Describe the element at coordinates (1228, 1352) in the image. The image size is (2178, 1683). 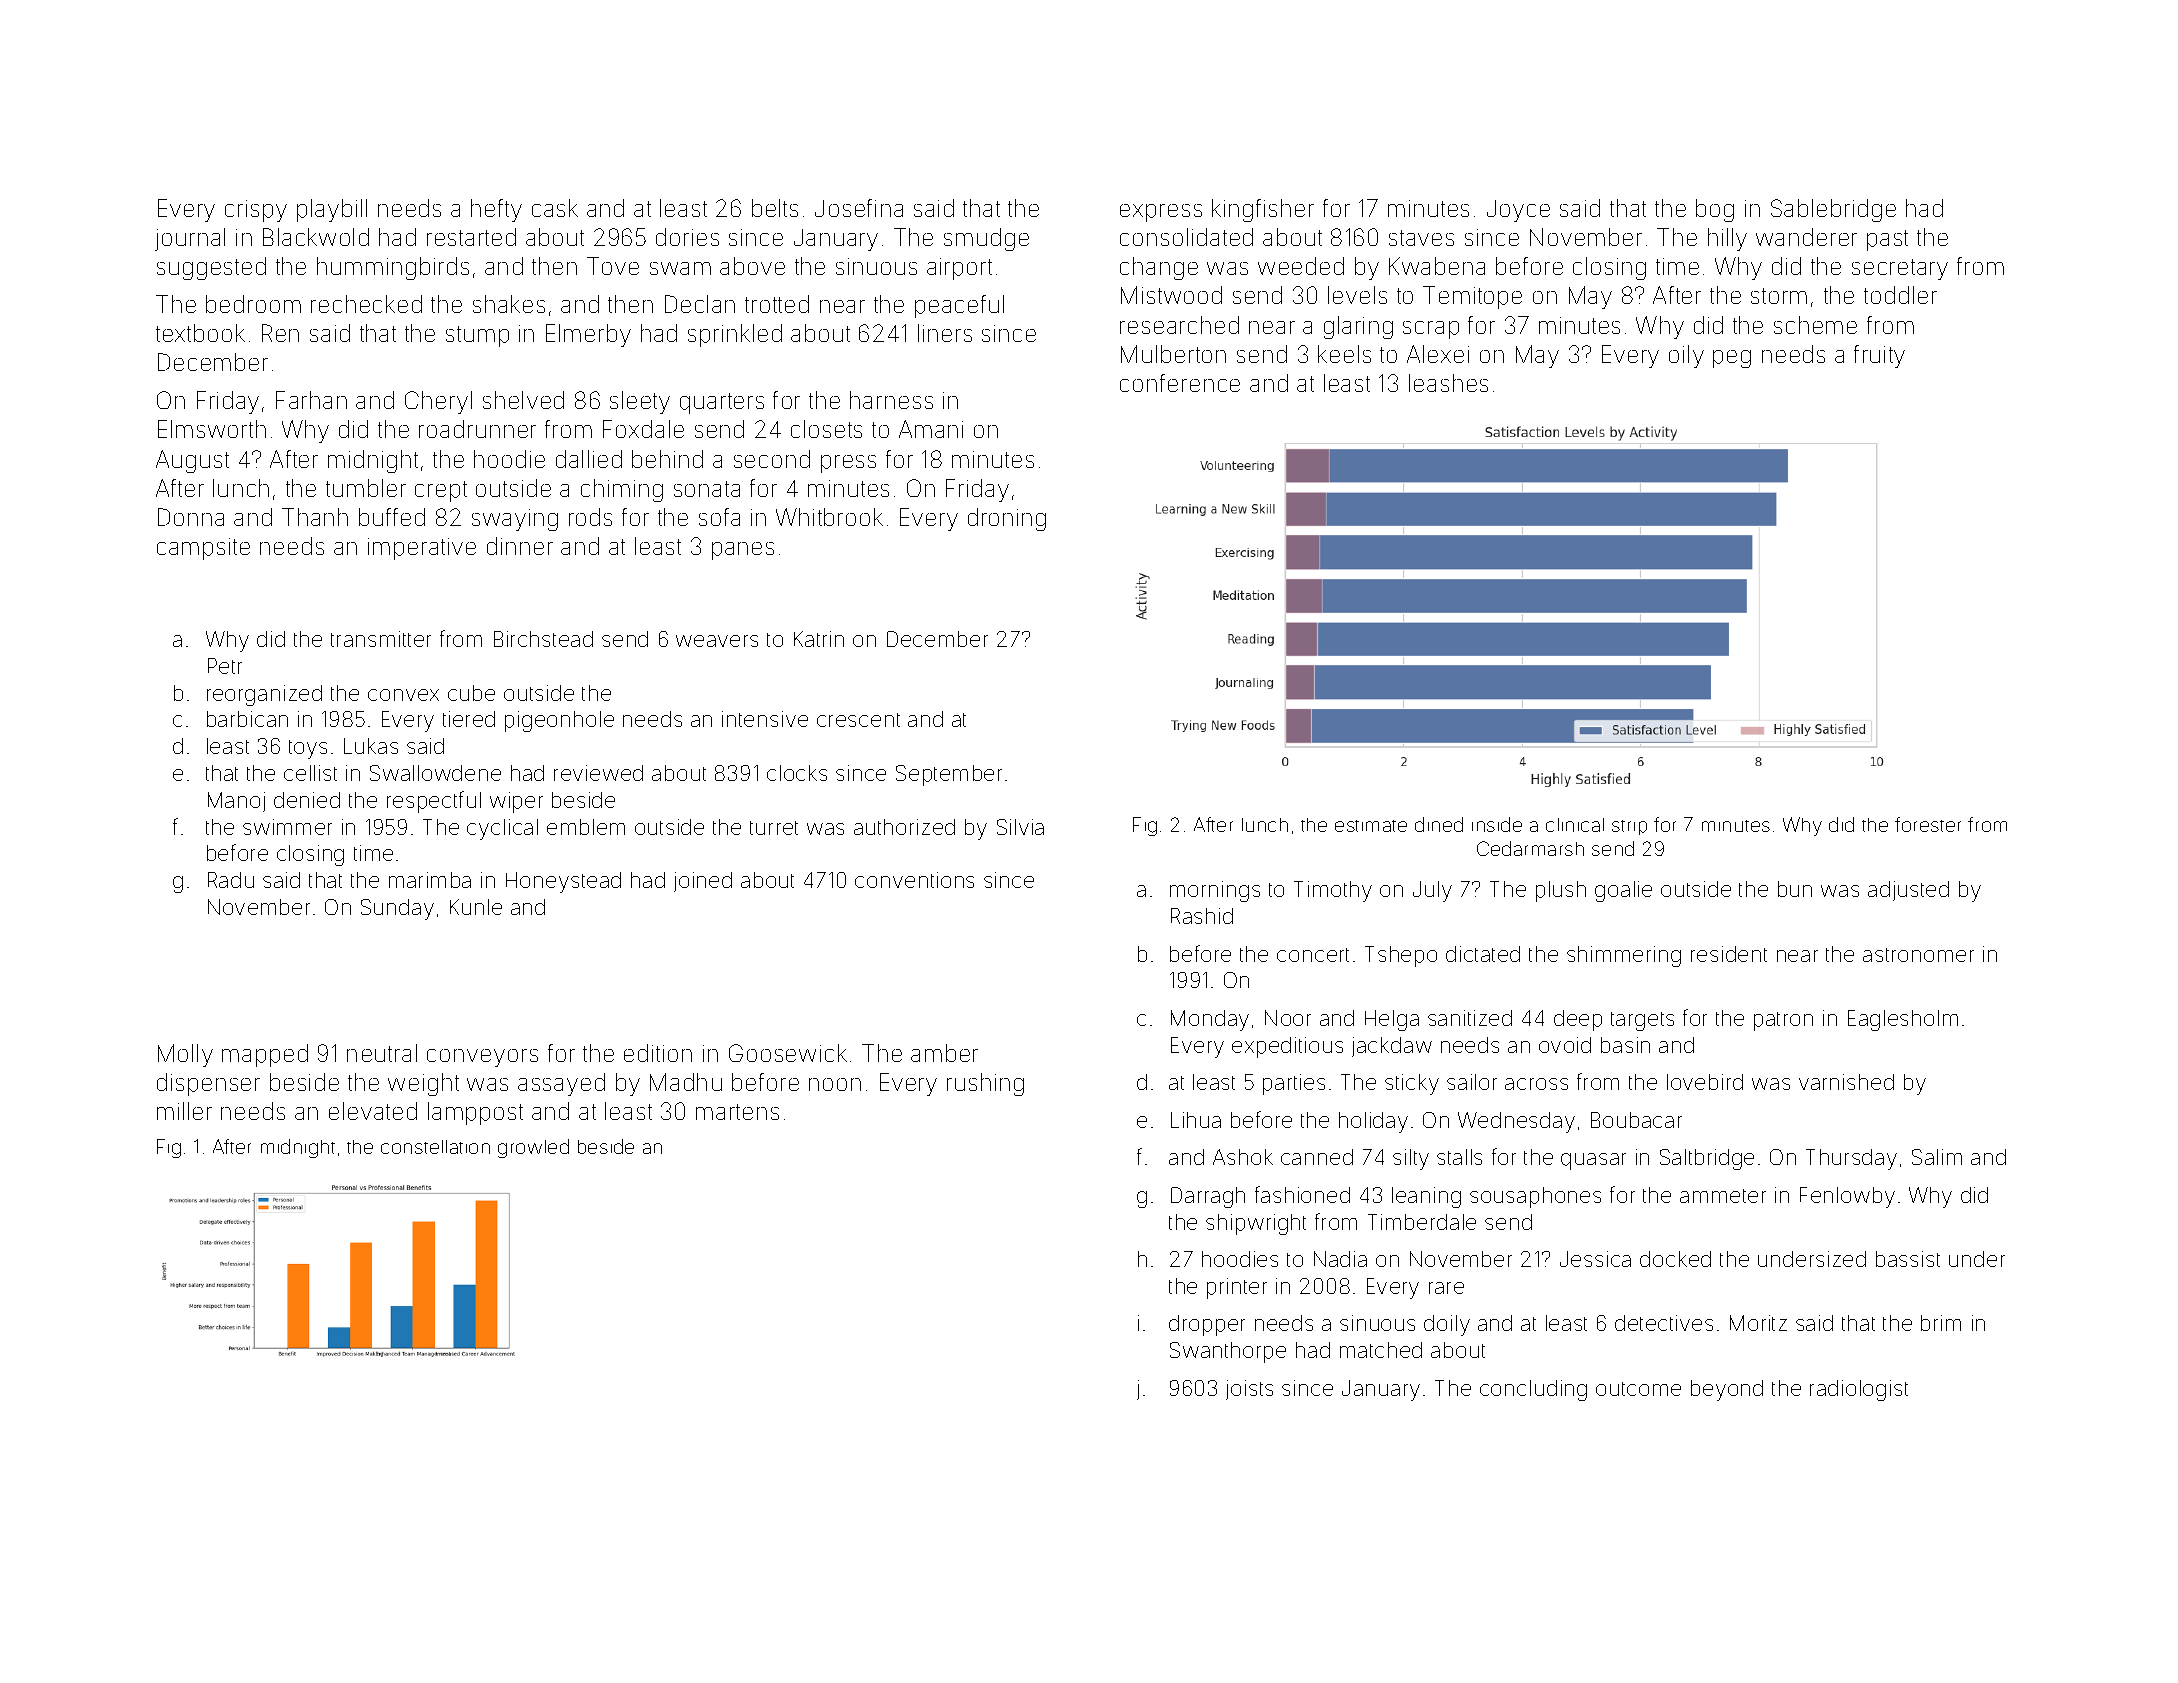
I see `Swanthorpe` at that location.
